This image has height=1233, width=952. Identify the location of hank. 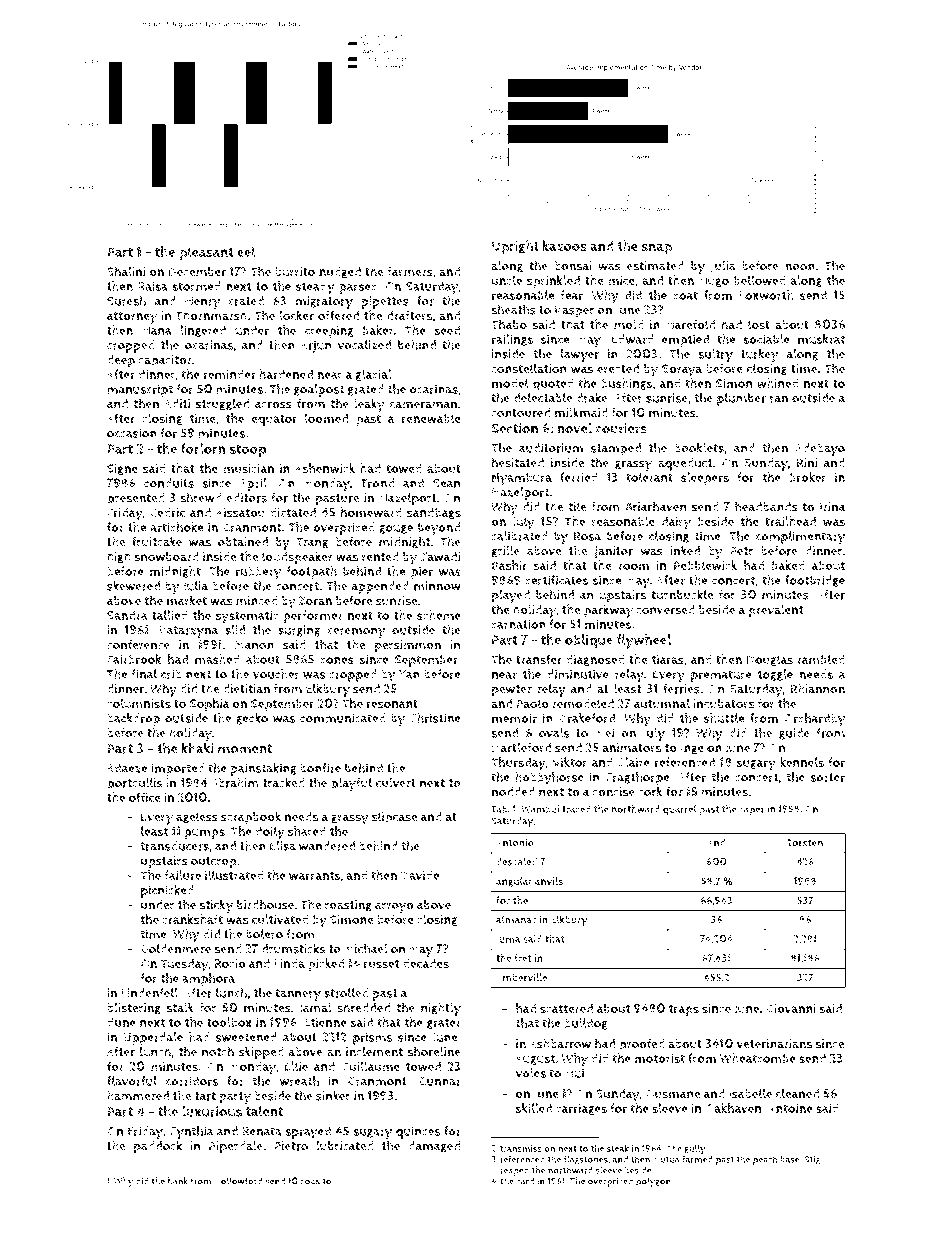
(178, 1181).
